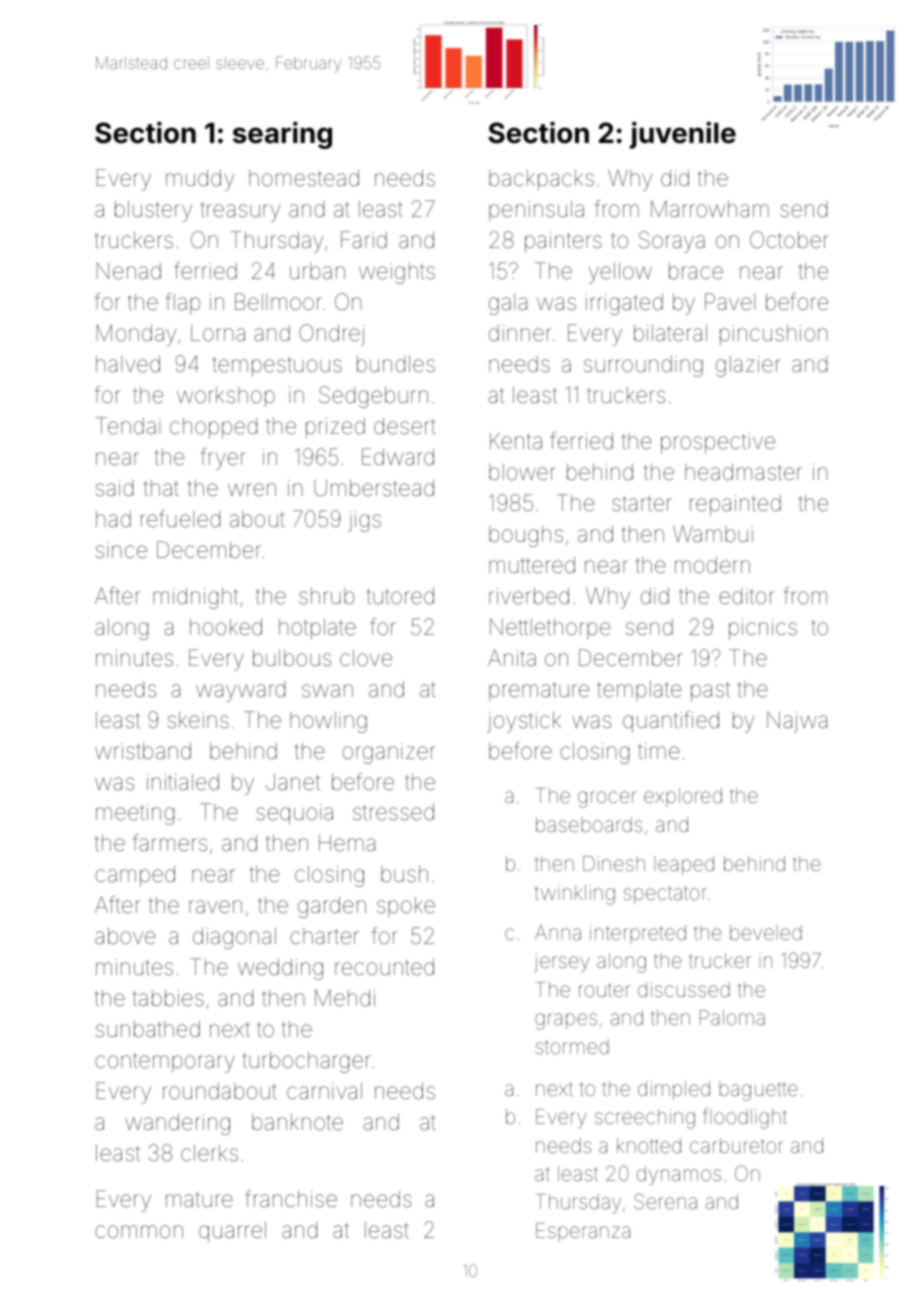 The height and width of the image is (1311, 924). Describe the element at coordinates (139, 1231) in the image. I see `common` at that location.
